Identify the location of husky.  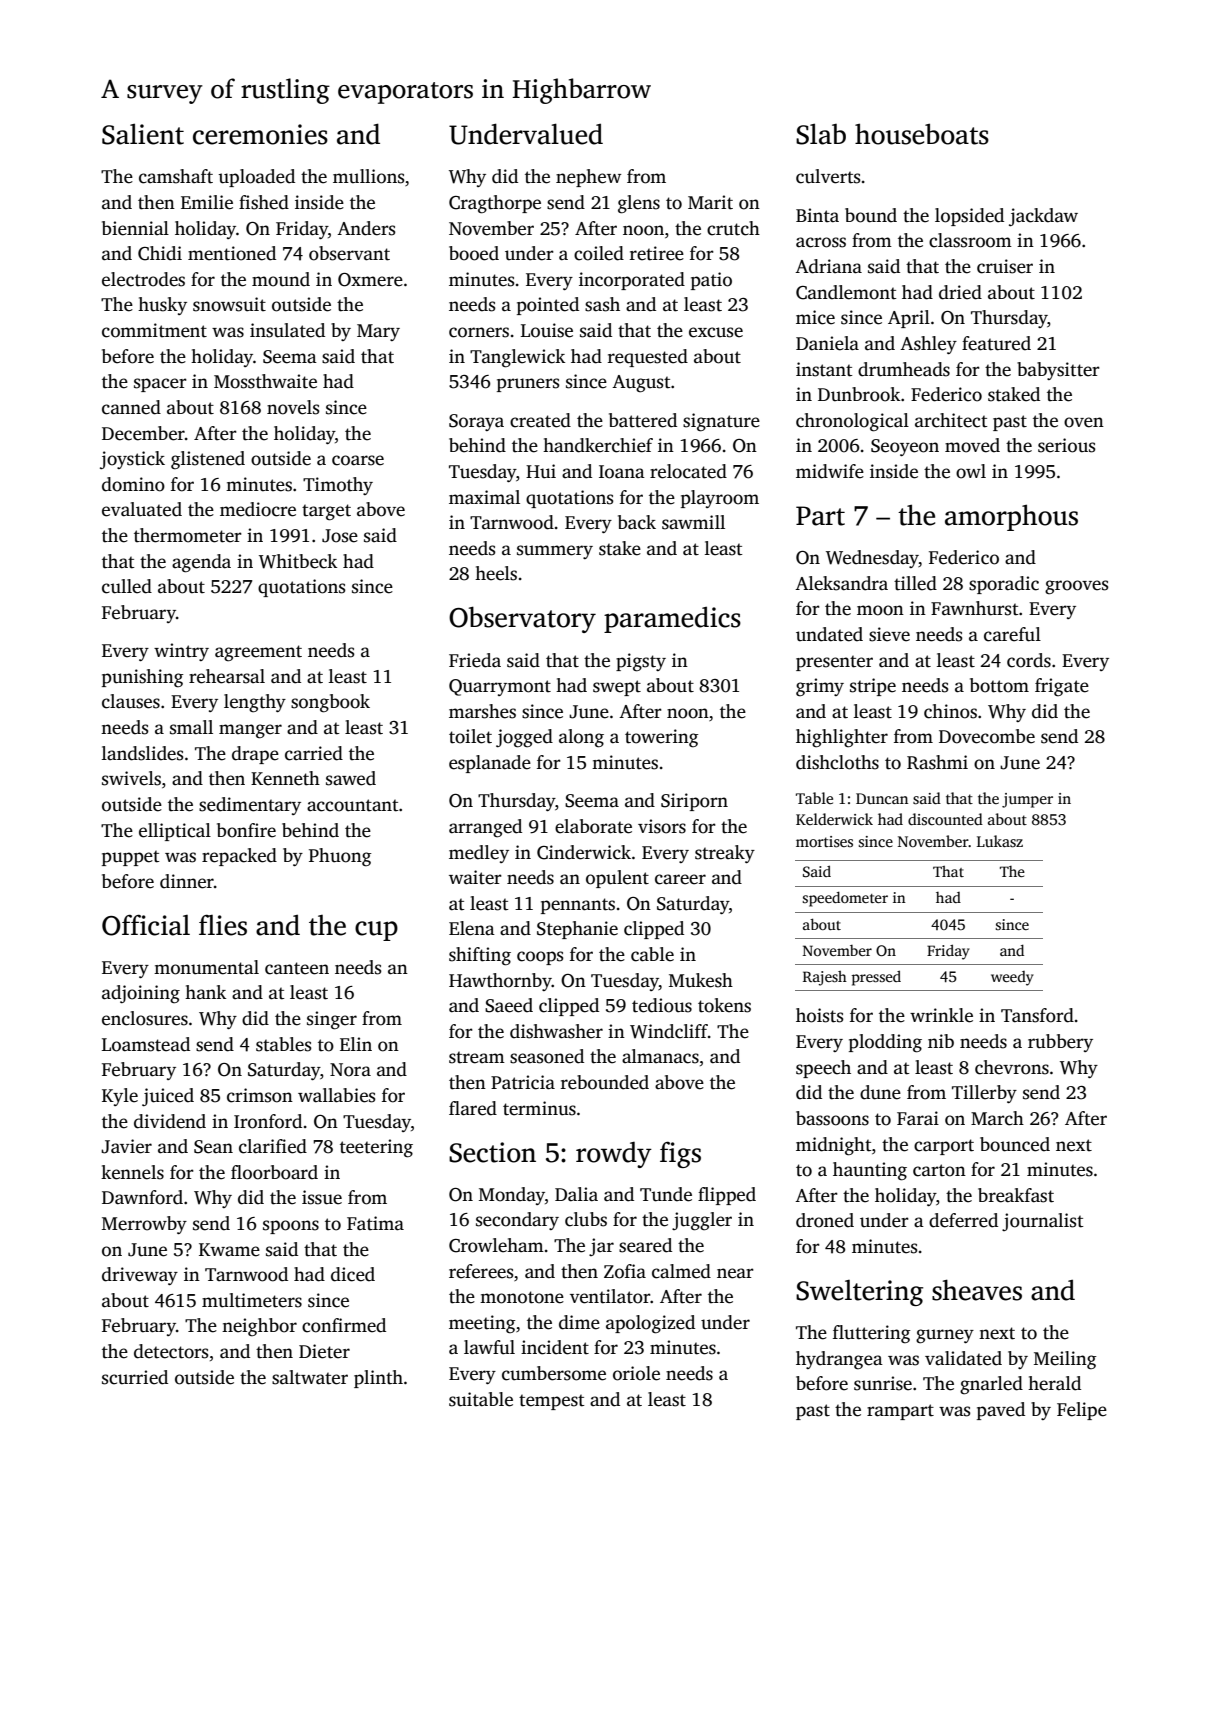
(162, 306).
